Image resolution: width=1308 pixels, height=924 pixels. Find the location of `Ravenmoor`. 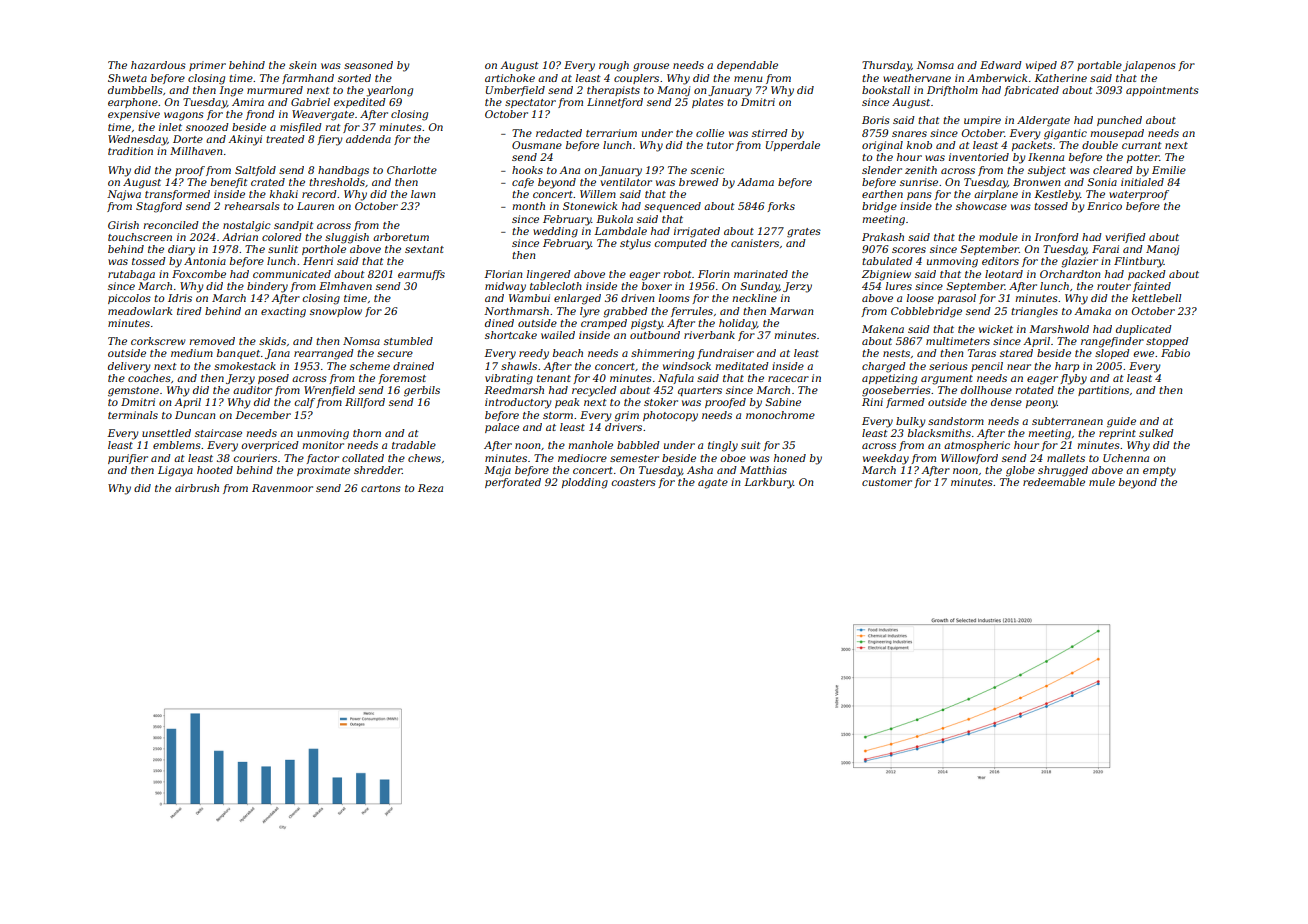

Ravenmoor is located at coordinates (282, 488).
